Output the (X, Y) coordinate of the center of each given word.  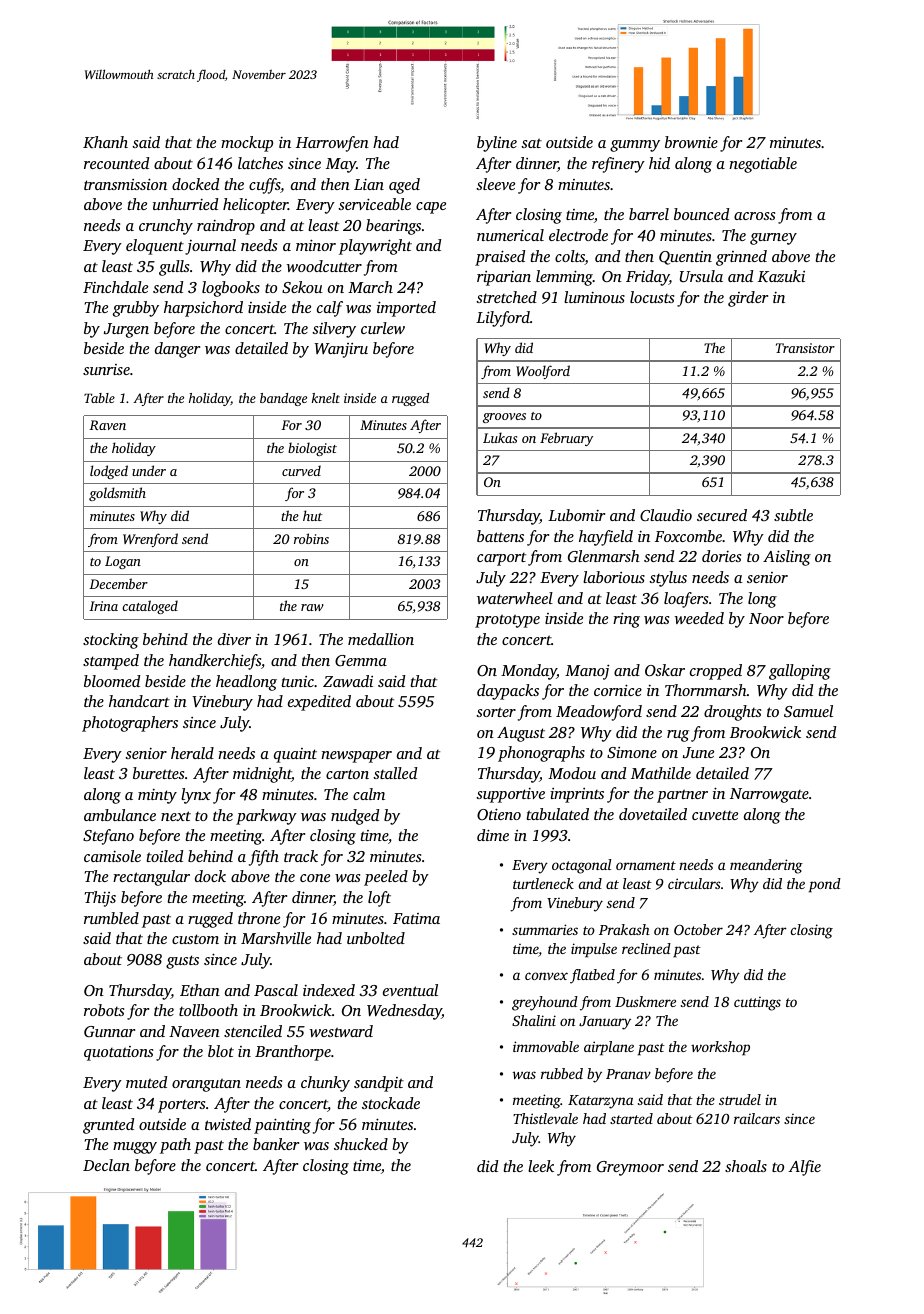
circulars (694, 883)
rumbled (111, 918)
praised (500, 258)
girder (748, 299)
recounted (116, 163)
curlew (383, 328)
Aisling (787, 558)
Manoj (587, 672)
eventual (410, 990)
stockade (391, 1103)
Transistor (805, 348)
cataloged (150, 607)
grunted (108, 1126)
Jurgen (126, 330)
